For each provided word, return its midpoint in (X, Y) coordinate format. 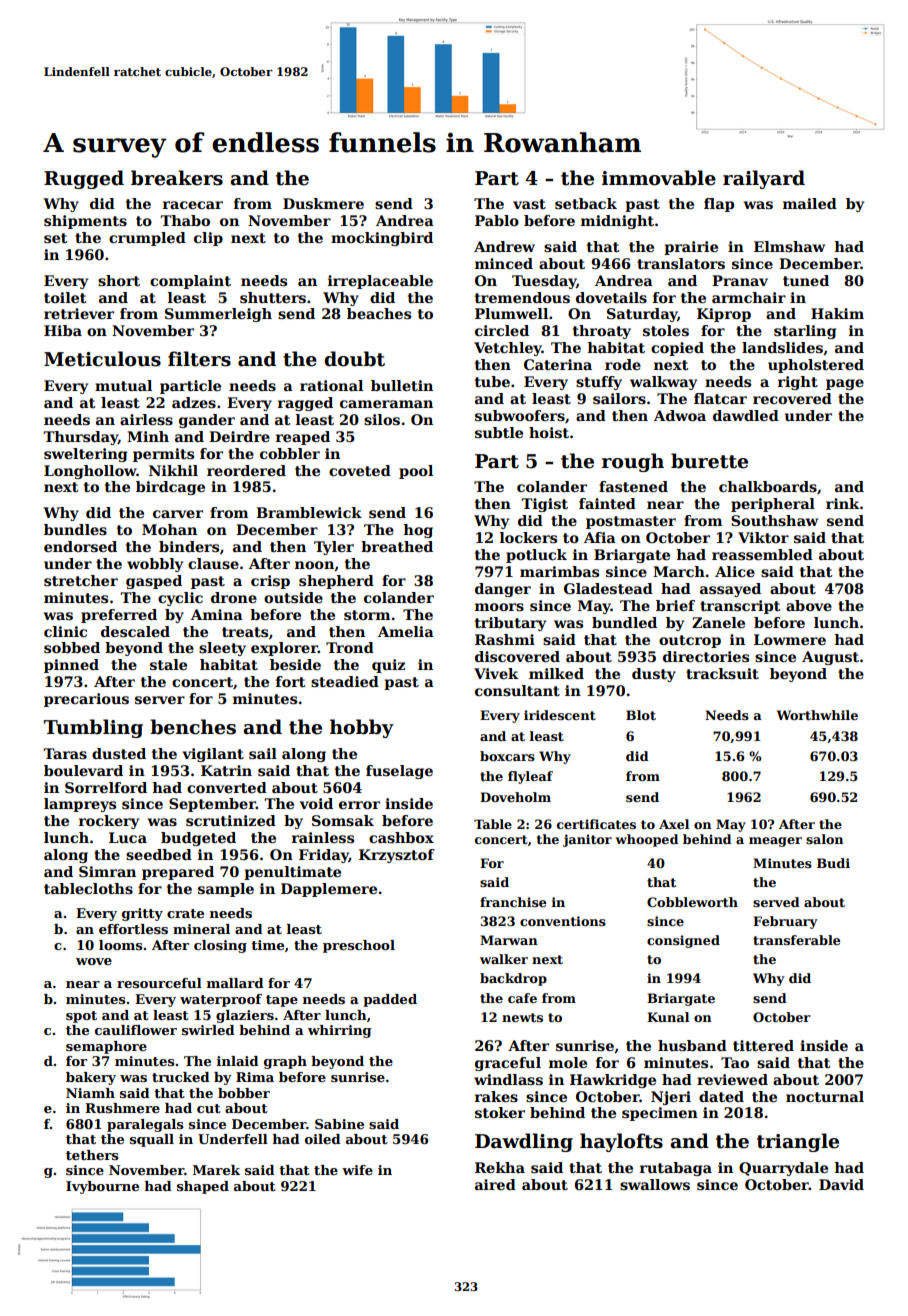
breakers (177, 178)
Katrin (226, 770)
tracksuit (722, 673)
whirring (340, 1031)
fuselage (399, 772)
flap (719, 205)
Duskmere (323, 203)
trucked (181, 1077)
